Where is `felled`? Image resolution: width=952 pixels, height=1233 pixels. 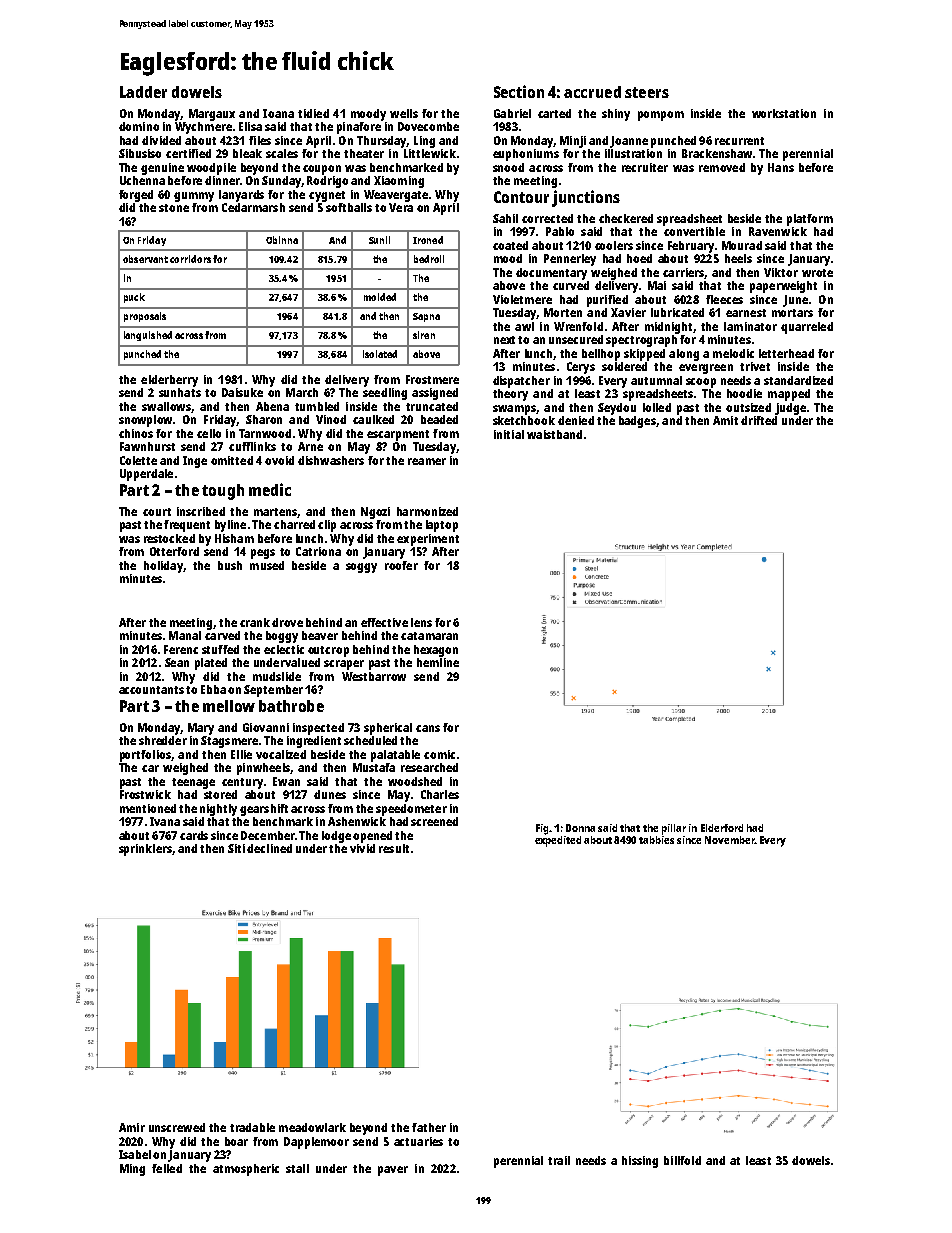
felled is located at coordinates (167, 1168).
